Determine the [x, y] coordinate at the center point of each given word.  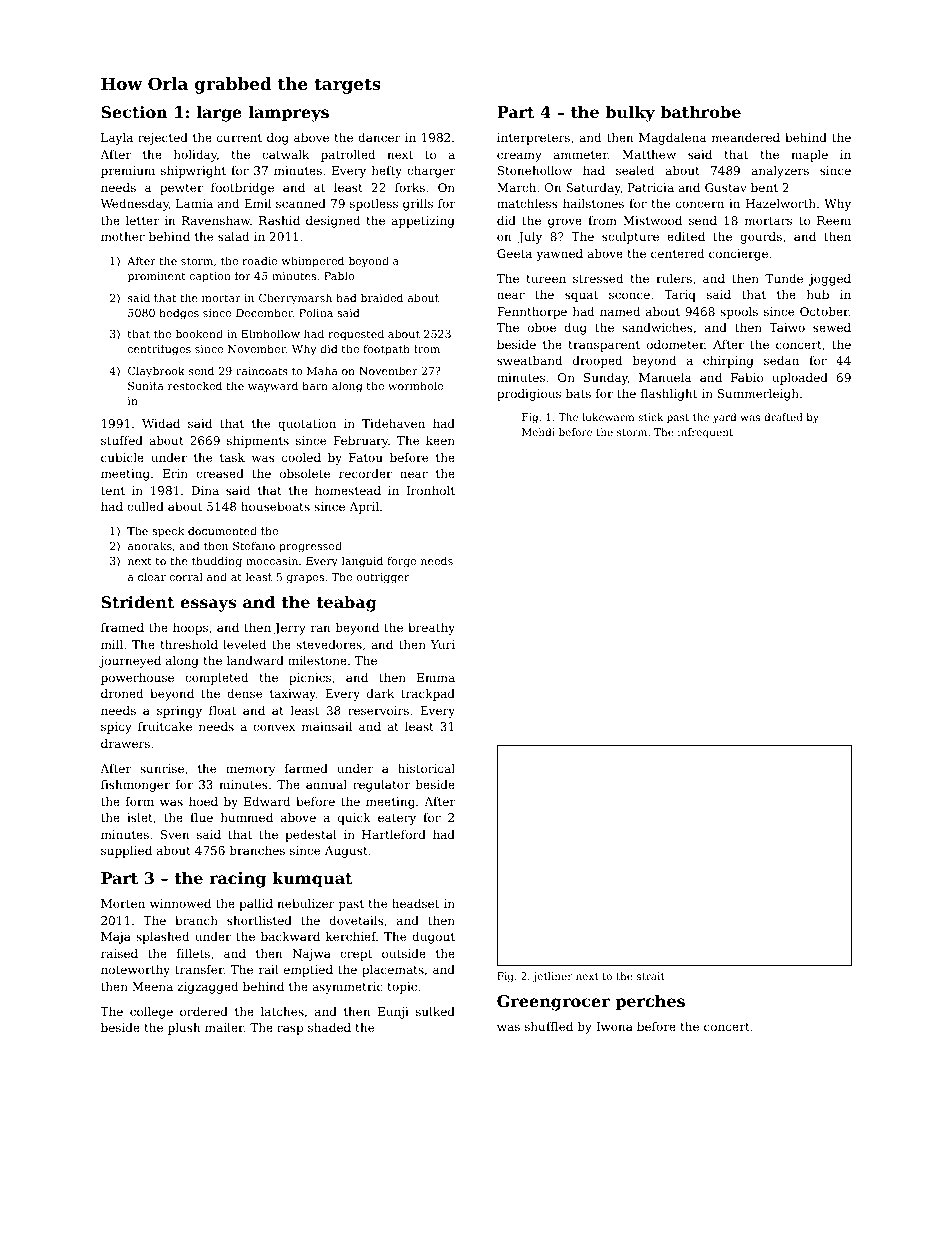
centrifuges [159, 350]
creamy [519, 157]
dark [380, 693]
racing [237, 880]
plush [184, 1029]
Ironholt [430, 490]
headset [415, 903]
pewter [181, 189]
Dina [205, 490]
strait [651, 976]
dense [244, 693]
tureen [546, 279]
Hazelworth [781, 203]
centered [677, 253]
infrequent [705, 433]
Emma [436, 677]
